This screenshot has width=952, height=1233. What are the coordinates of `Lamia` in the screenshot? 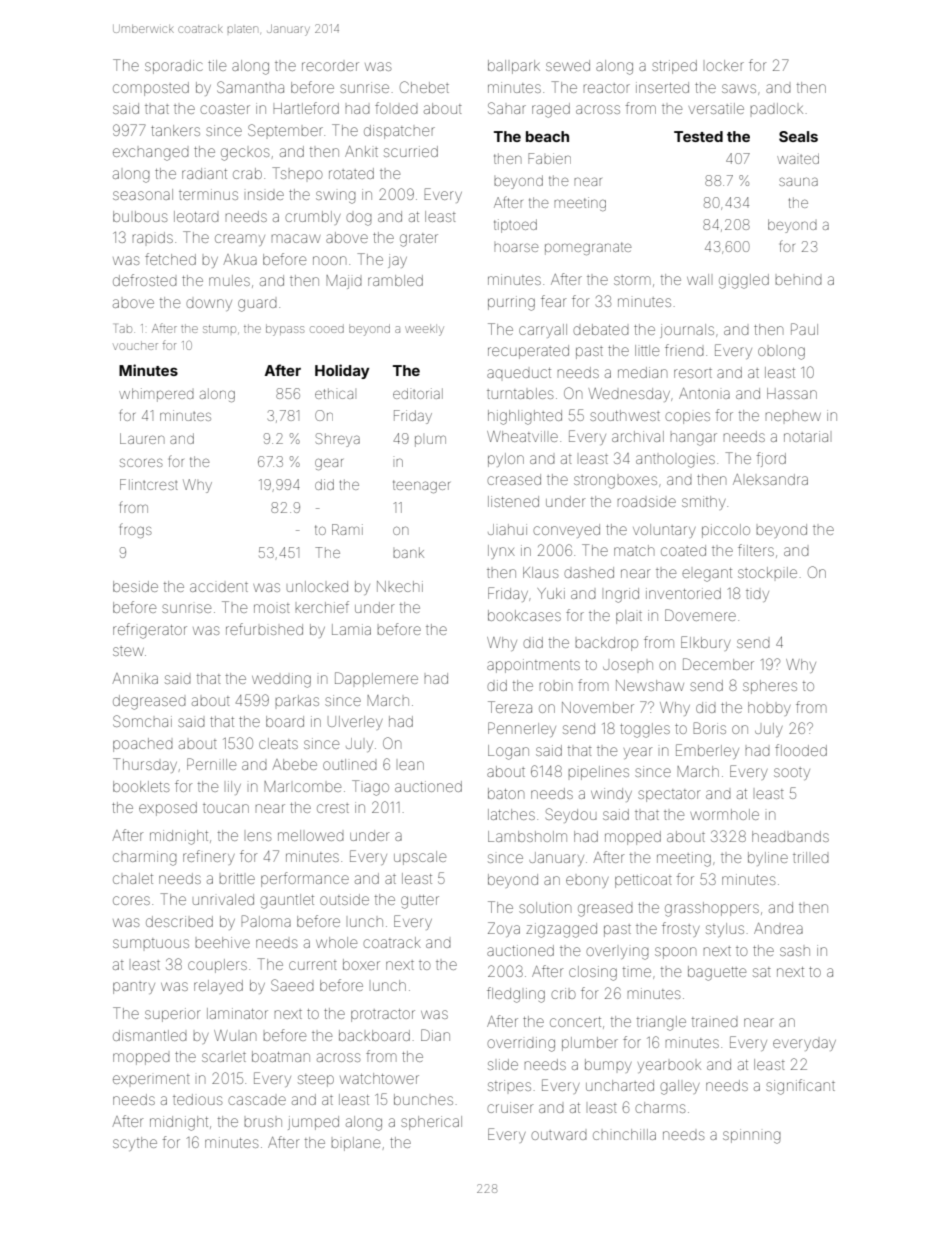 It's located at (351, 629).
